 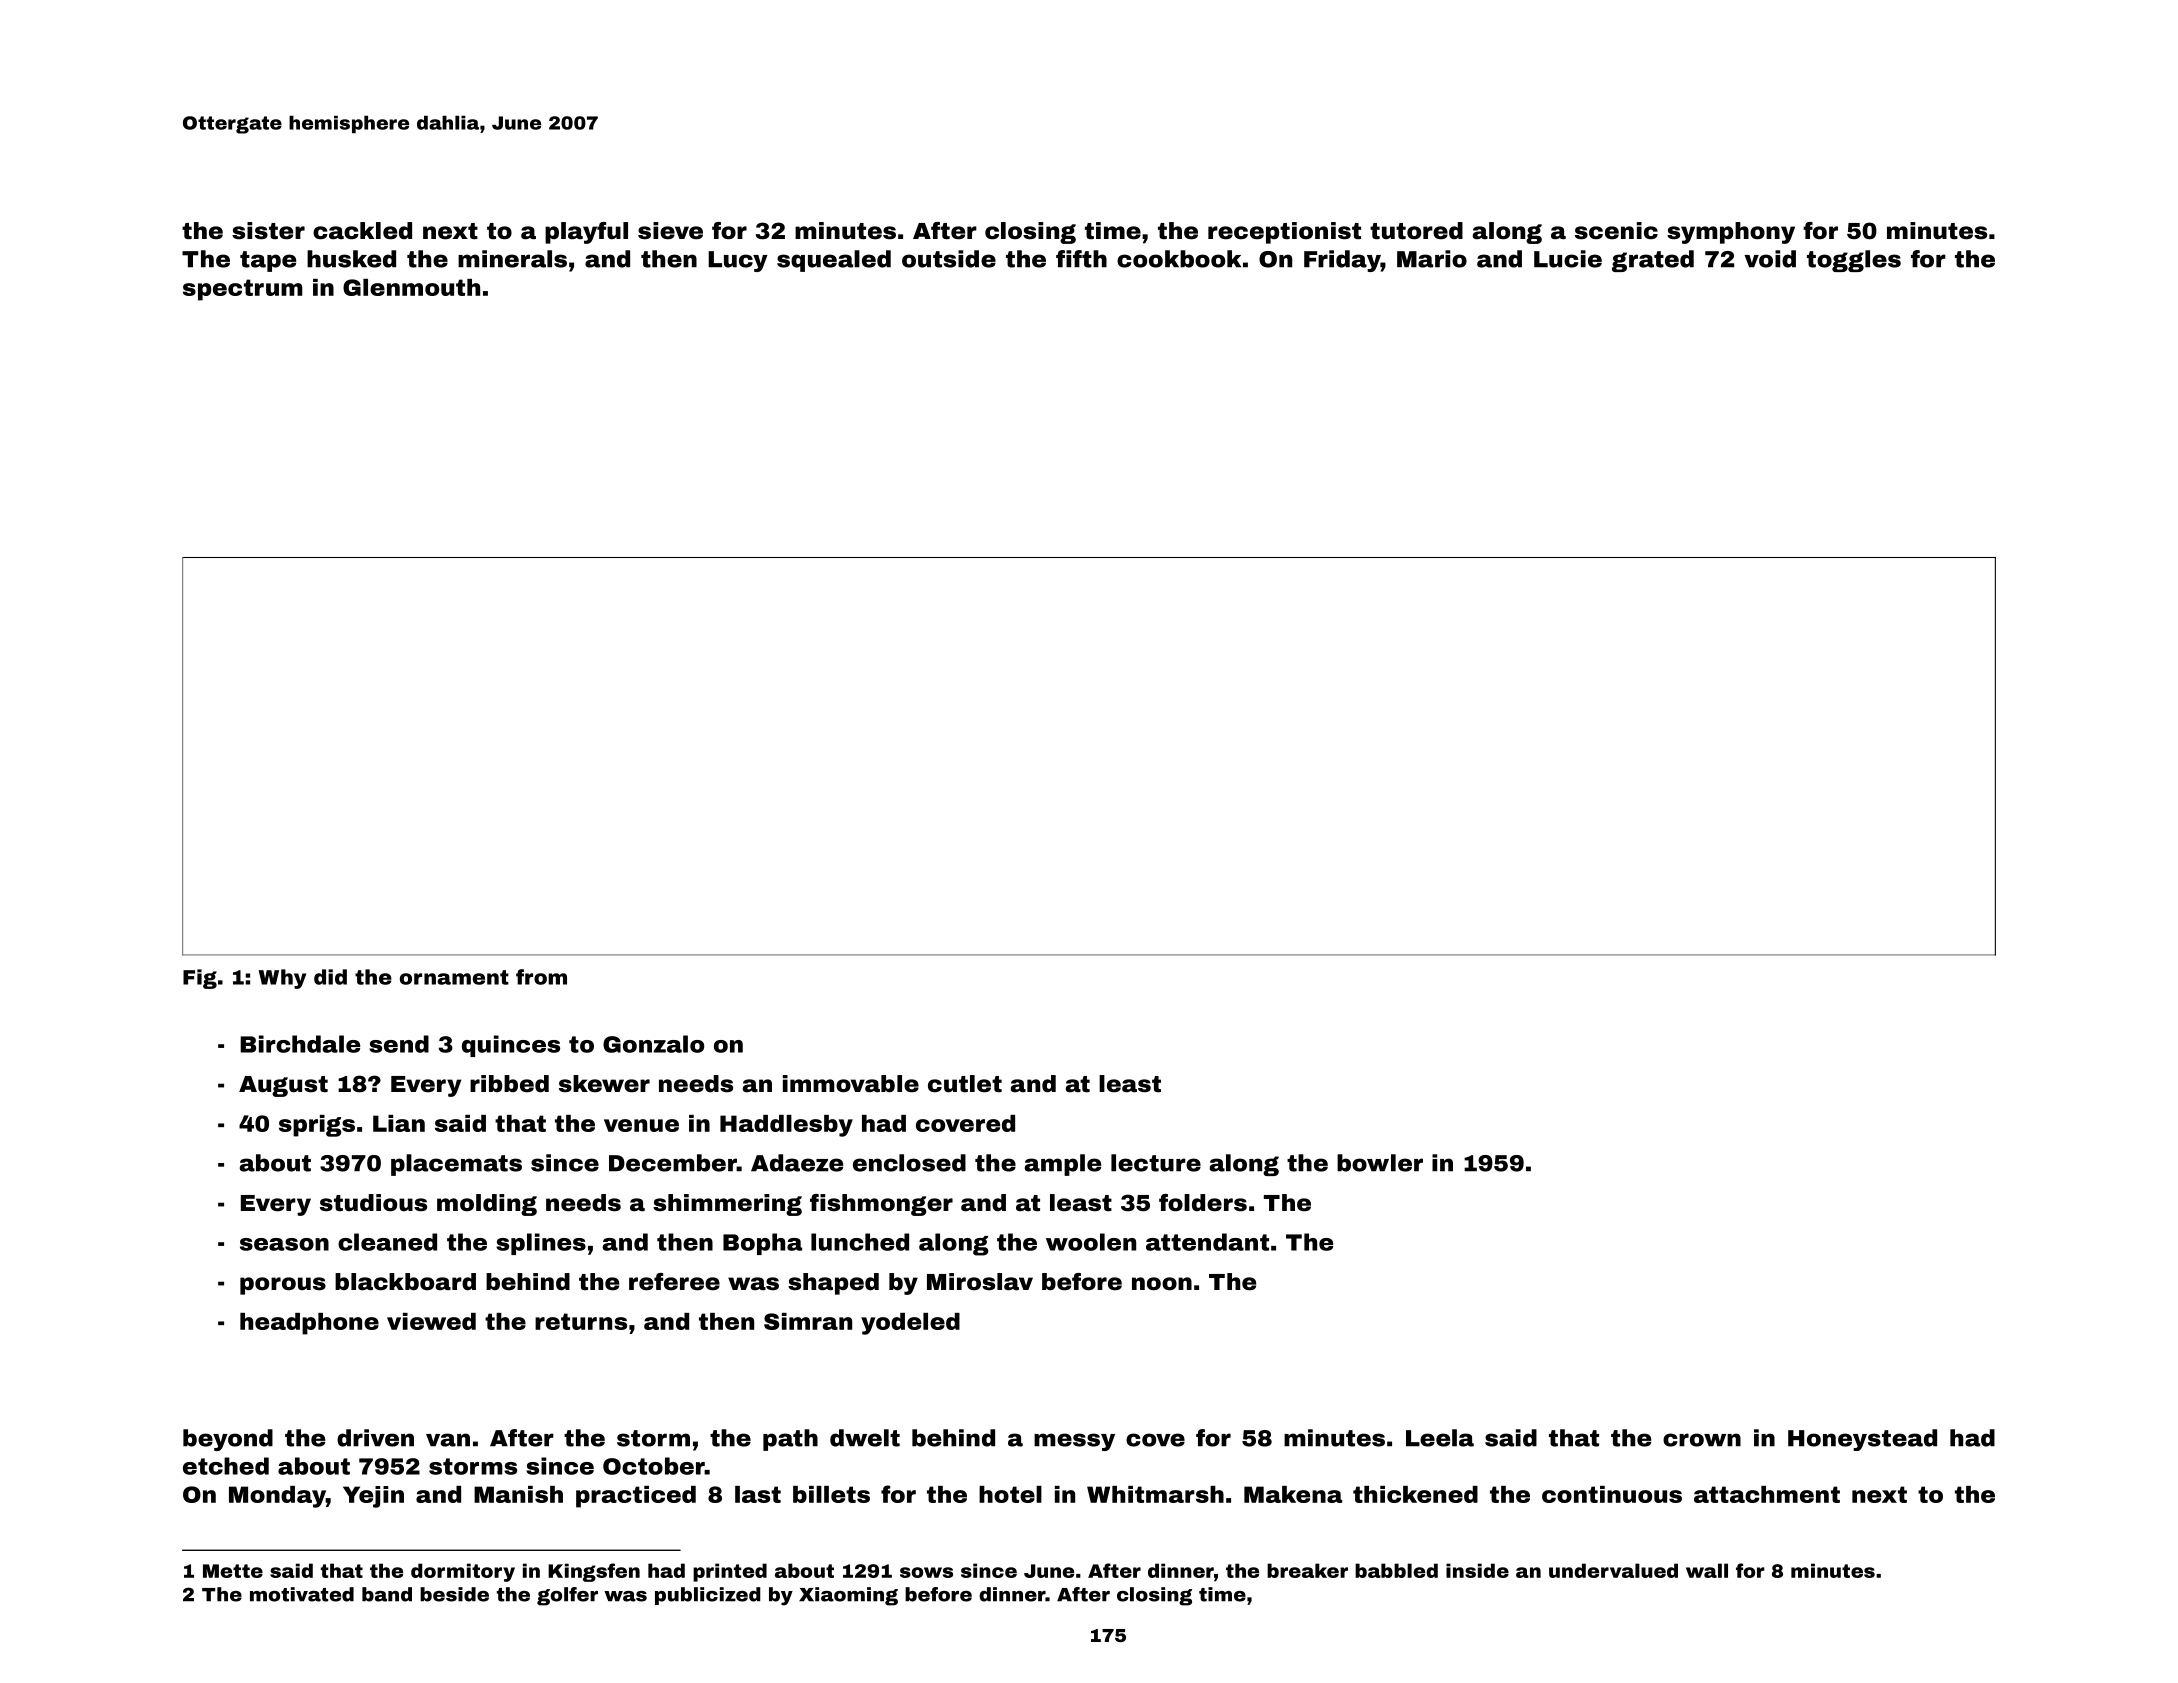 What do you see at coordinates (541, 977) in the screenshot?
I see `from` at bounding box center [541, 977].
